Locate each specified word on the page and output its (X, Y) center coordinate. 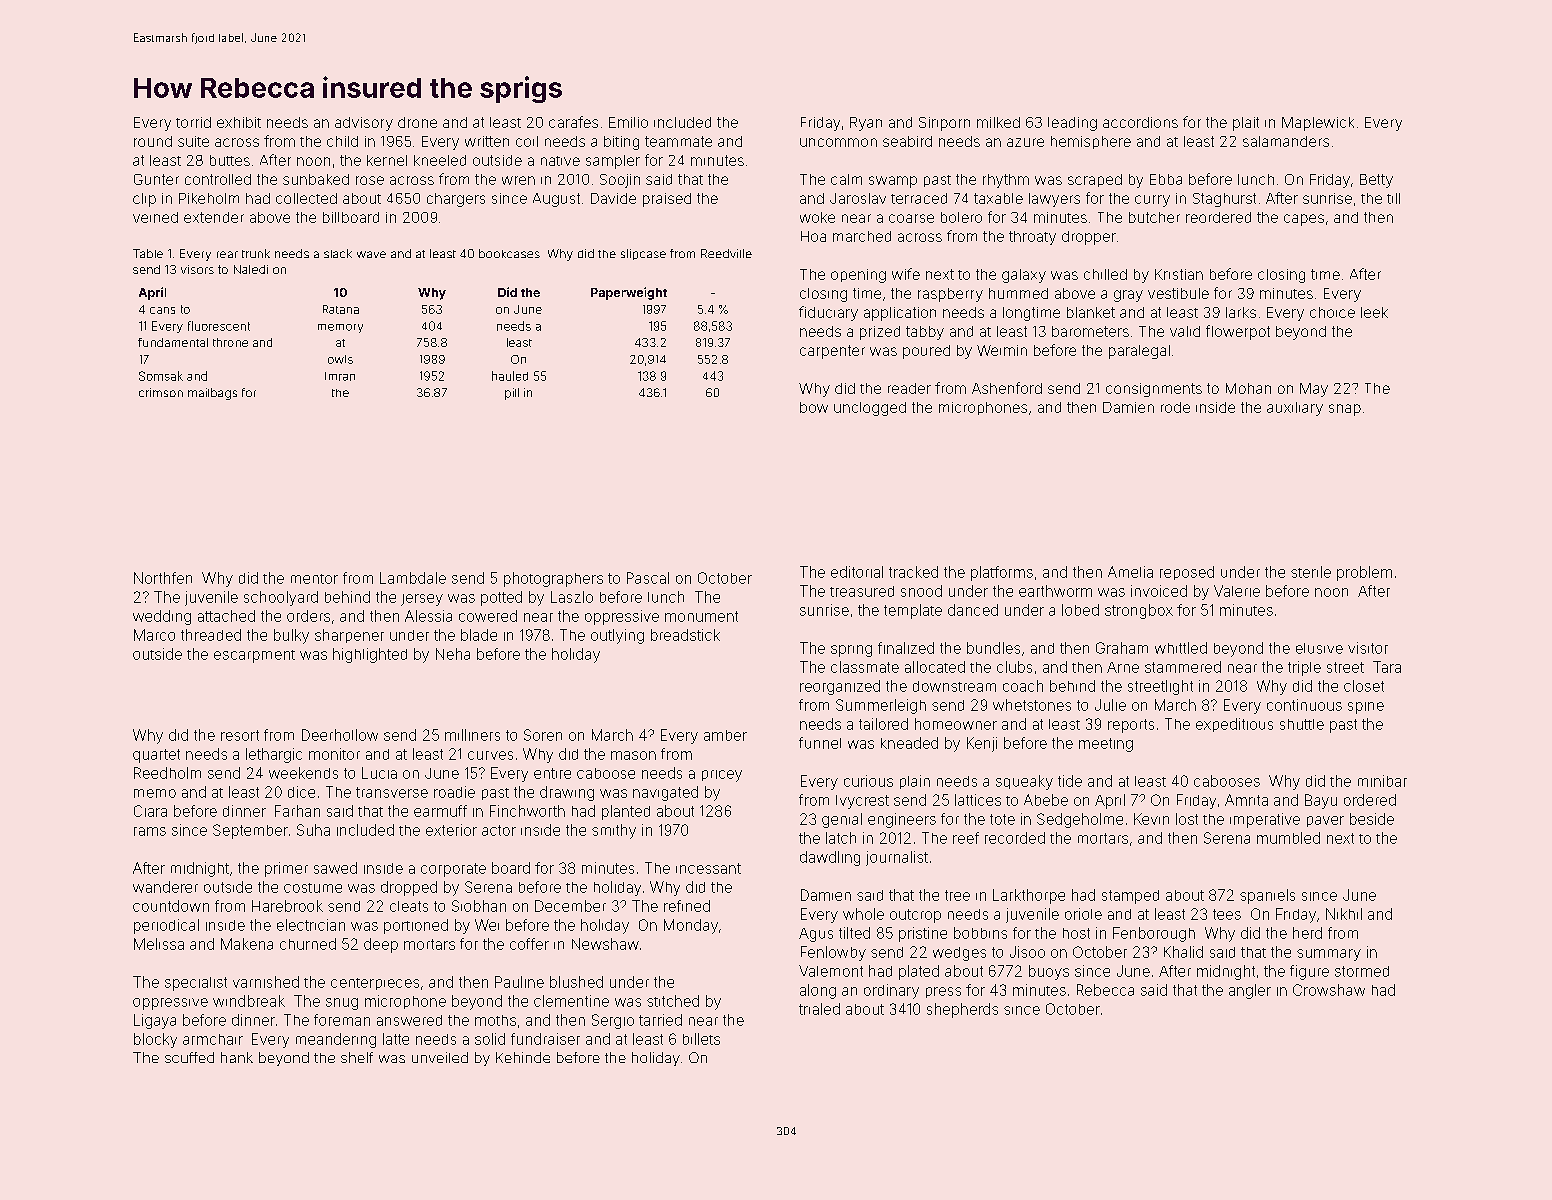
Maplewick (1318, 124)
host (1076, 933)
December (570, 906)
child (342, 141)
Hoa (813, 236)
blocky (155, 1040)
